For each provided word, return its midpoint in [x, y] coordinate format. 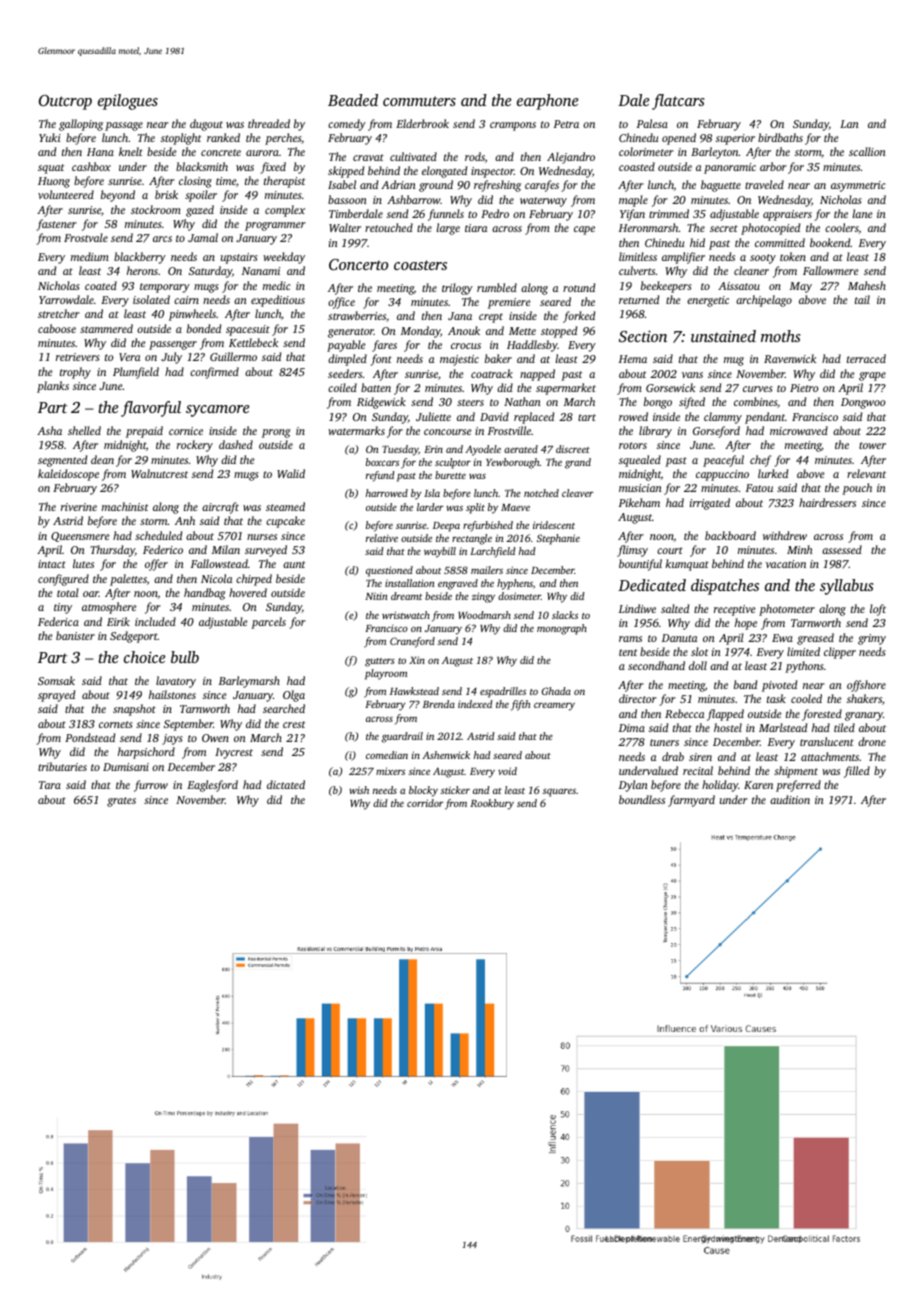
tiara [476, 228]
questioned [389, 571]
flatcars [678, 102]
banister [75, 635]
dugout [206, 125]
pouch [857, 489]
